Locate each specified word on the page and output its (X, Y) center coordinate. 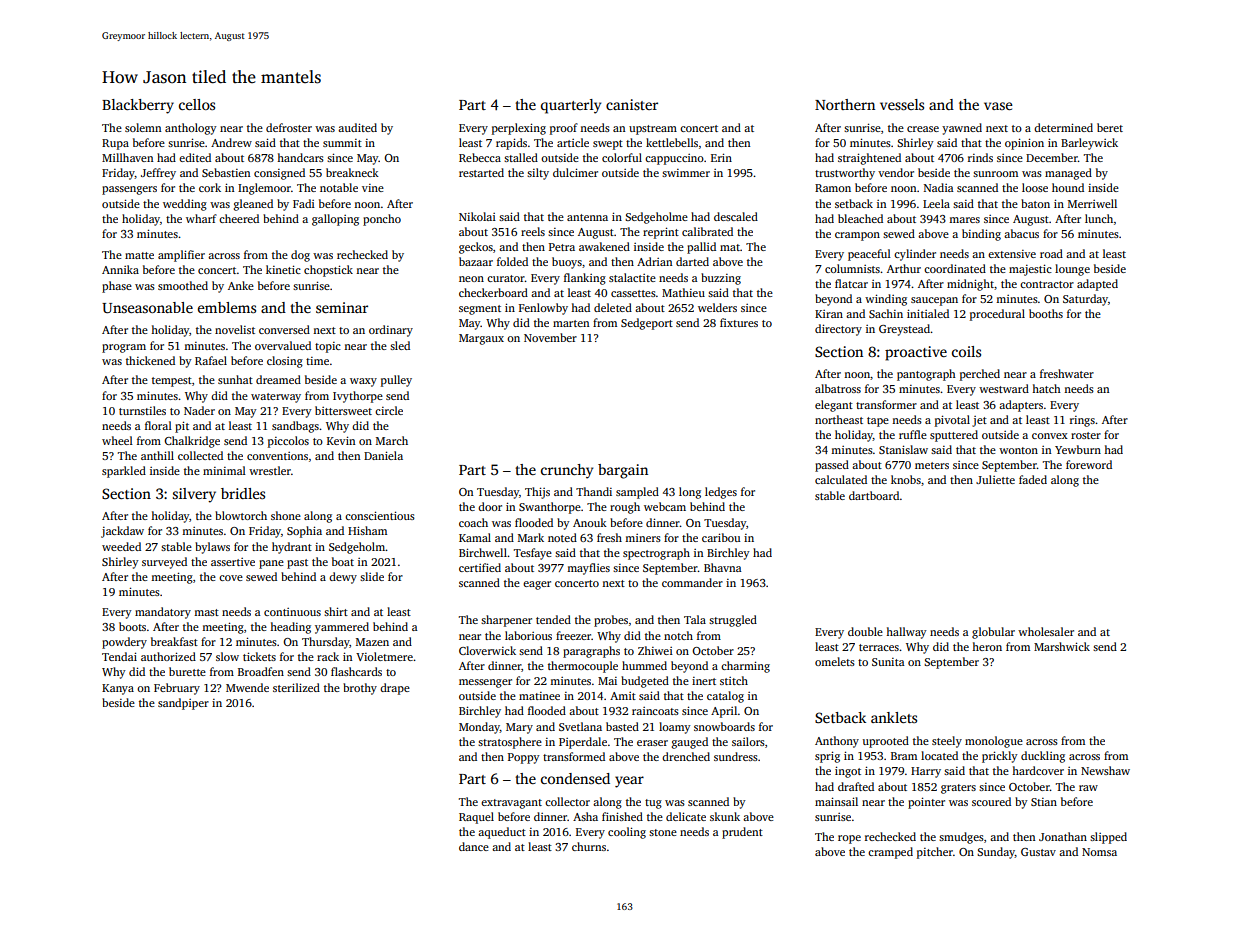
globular (993, 633)
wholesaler (1046, 631)
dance (474, 846)
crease (923, 129)
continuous (292, 612)
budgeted (645, 682)
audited (357, 127)
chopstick (328, 271)
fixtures (739, 322)
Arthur (904, 268)
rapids (511, 144)
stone (663, 832)
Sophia (304, 532)
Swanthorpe (550, 508)
